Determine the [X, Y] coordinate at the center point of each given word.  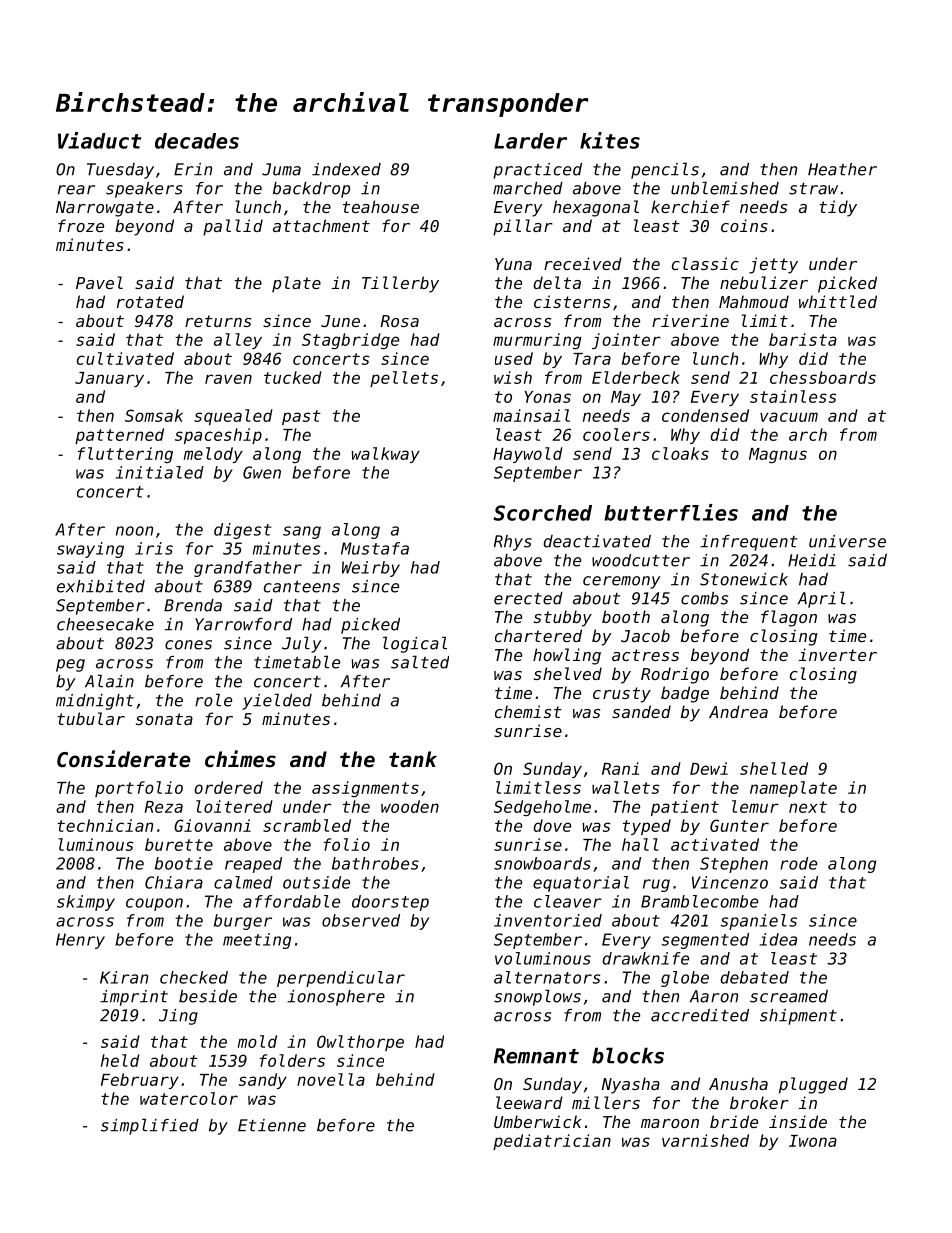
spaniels [759, 922]
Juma [281, 169]
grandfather [248, 569]
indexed [346, 169]
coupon [154, 904]
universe [847, 541]
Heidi [812, 560]
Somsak [154, 415]
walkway [386, 455]
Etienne [272, 1125]
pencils [665, 170]
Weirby [371, 569]
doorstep [390, 903]
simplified [150, 1126]
